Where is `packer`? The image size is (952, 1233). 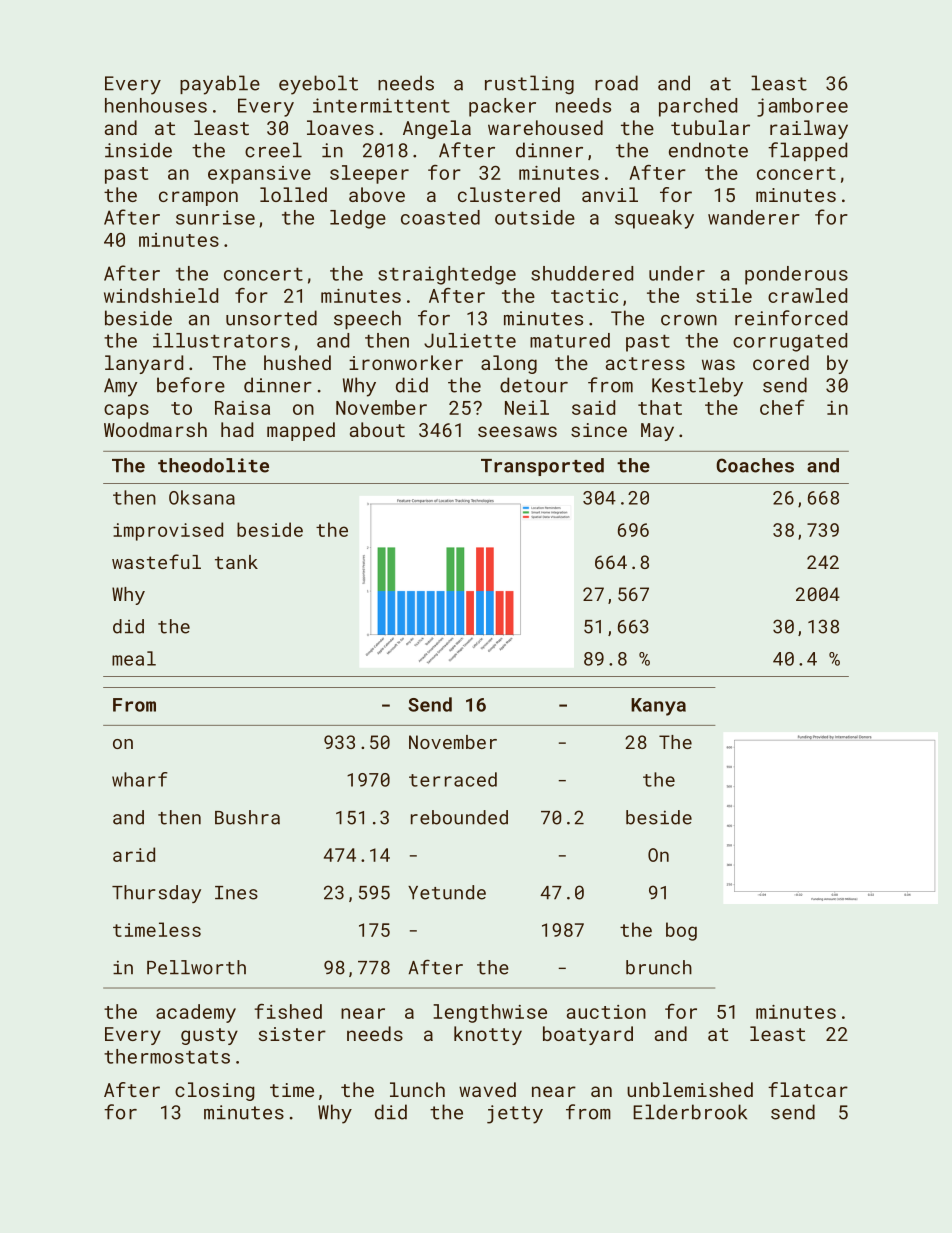
packer is located at coordinates (502, 107).
